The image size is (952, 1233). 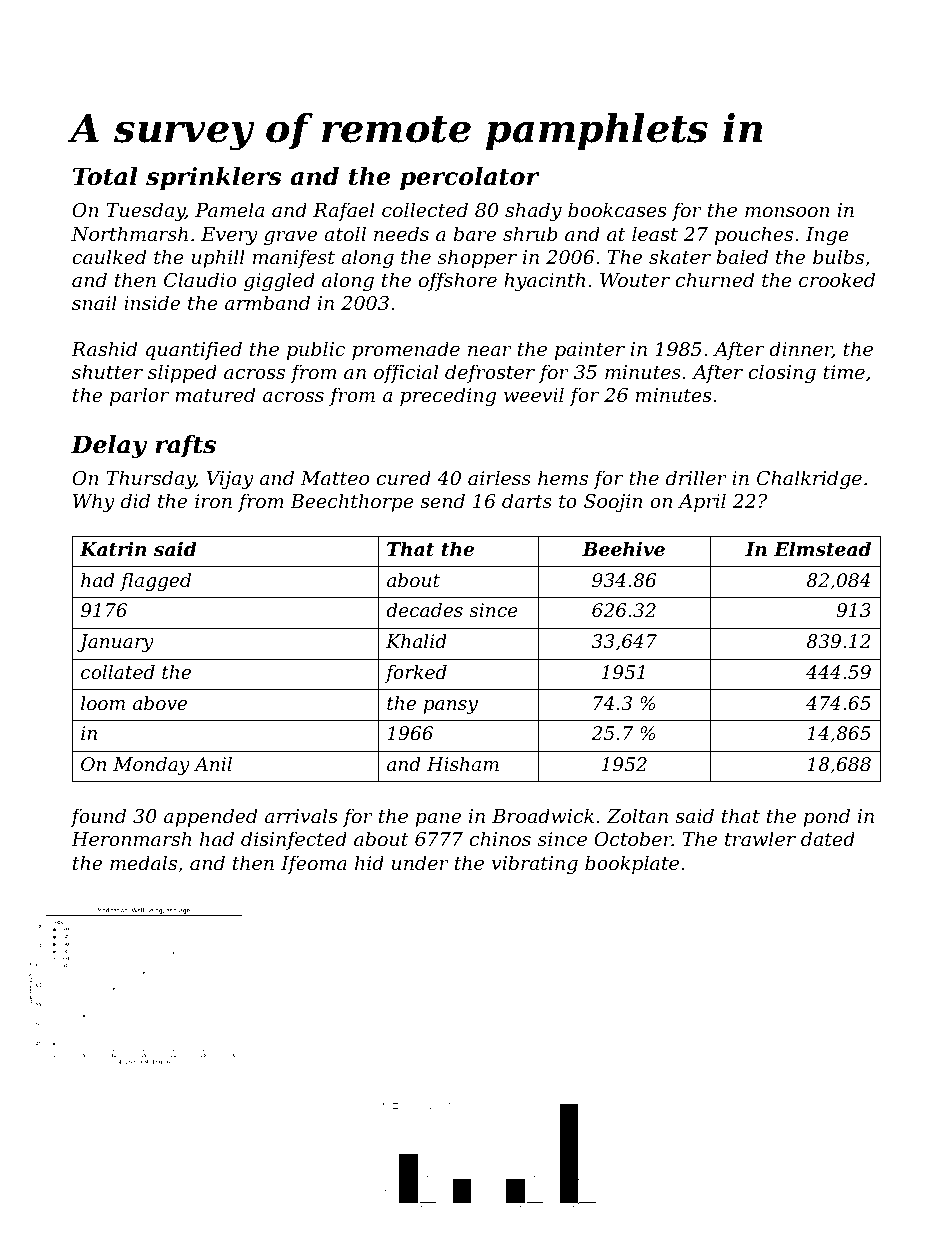 I want to click on Elmstead, so click(x=822, y=549).
